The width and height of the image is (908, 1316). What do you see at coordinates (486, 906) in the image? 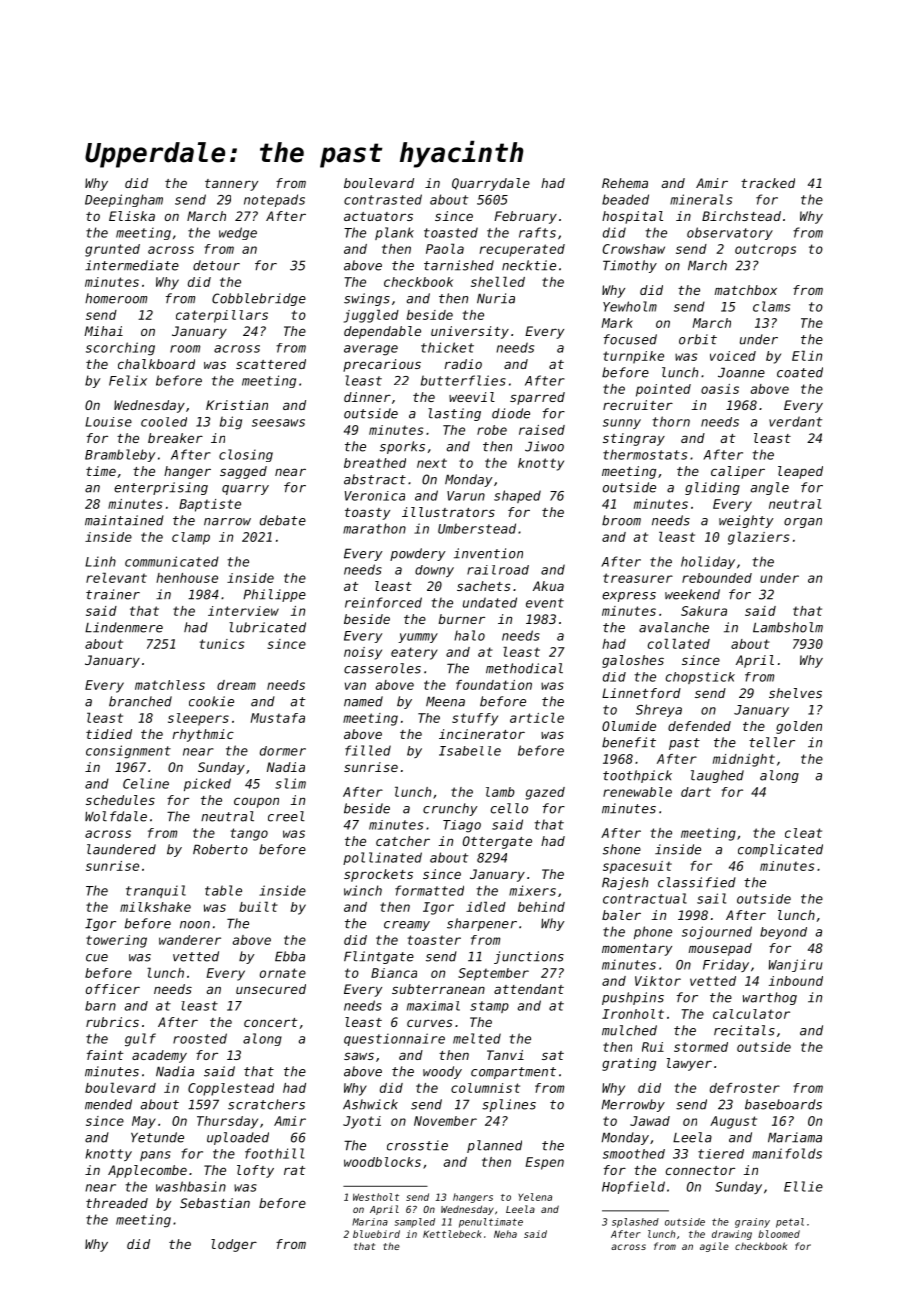
I see `idled` at bounding box center [486, 906].
